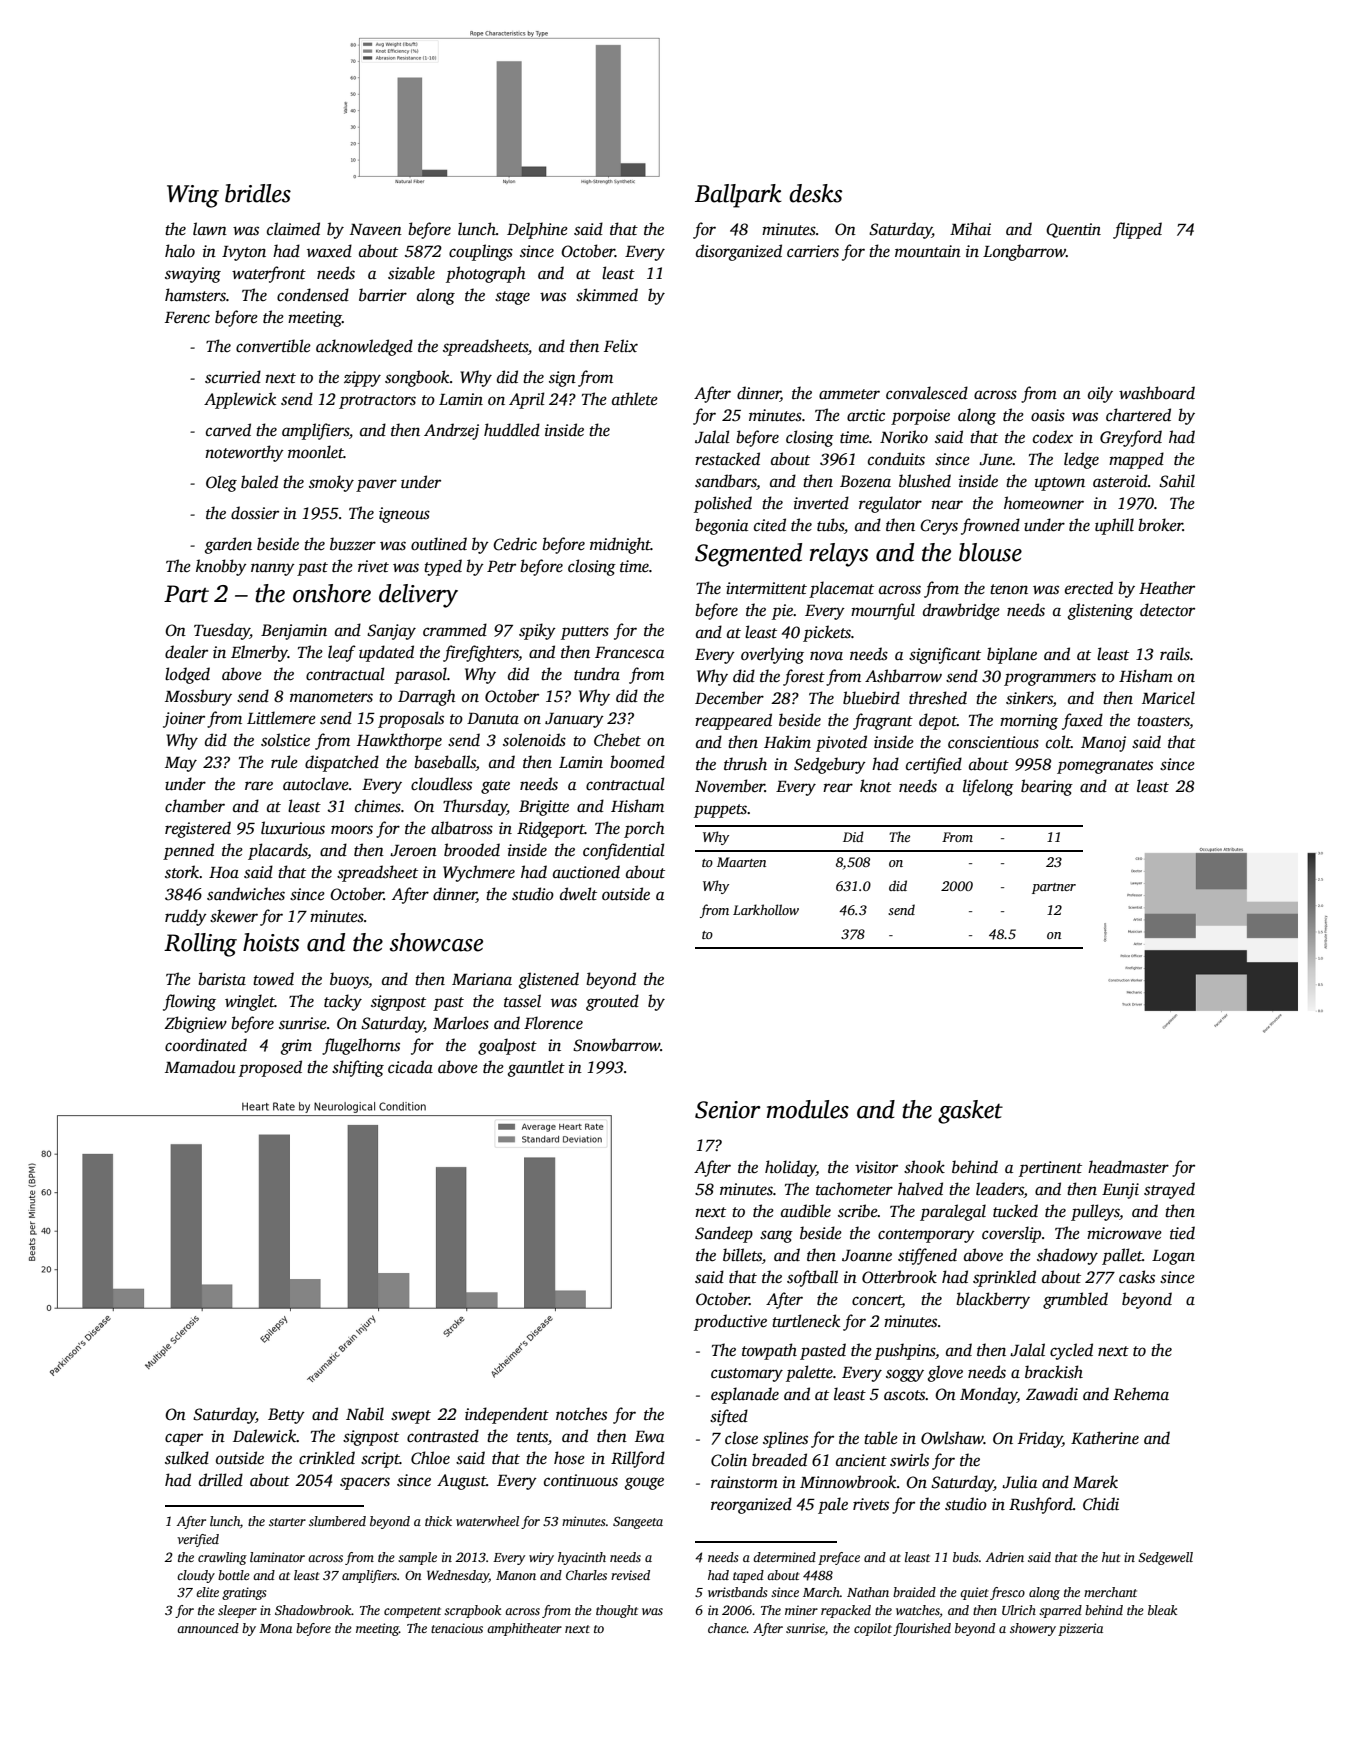  I want to click on flipped, so click(1137, 230).
